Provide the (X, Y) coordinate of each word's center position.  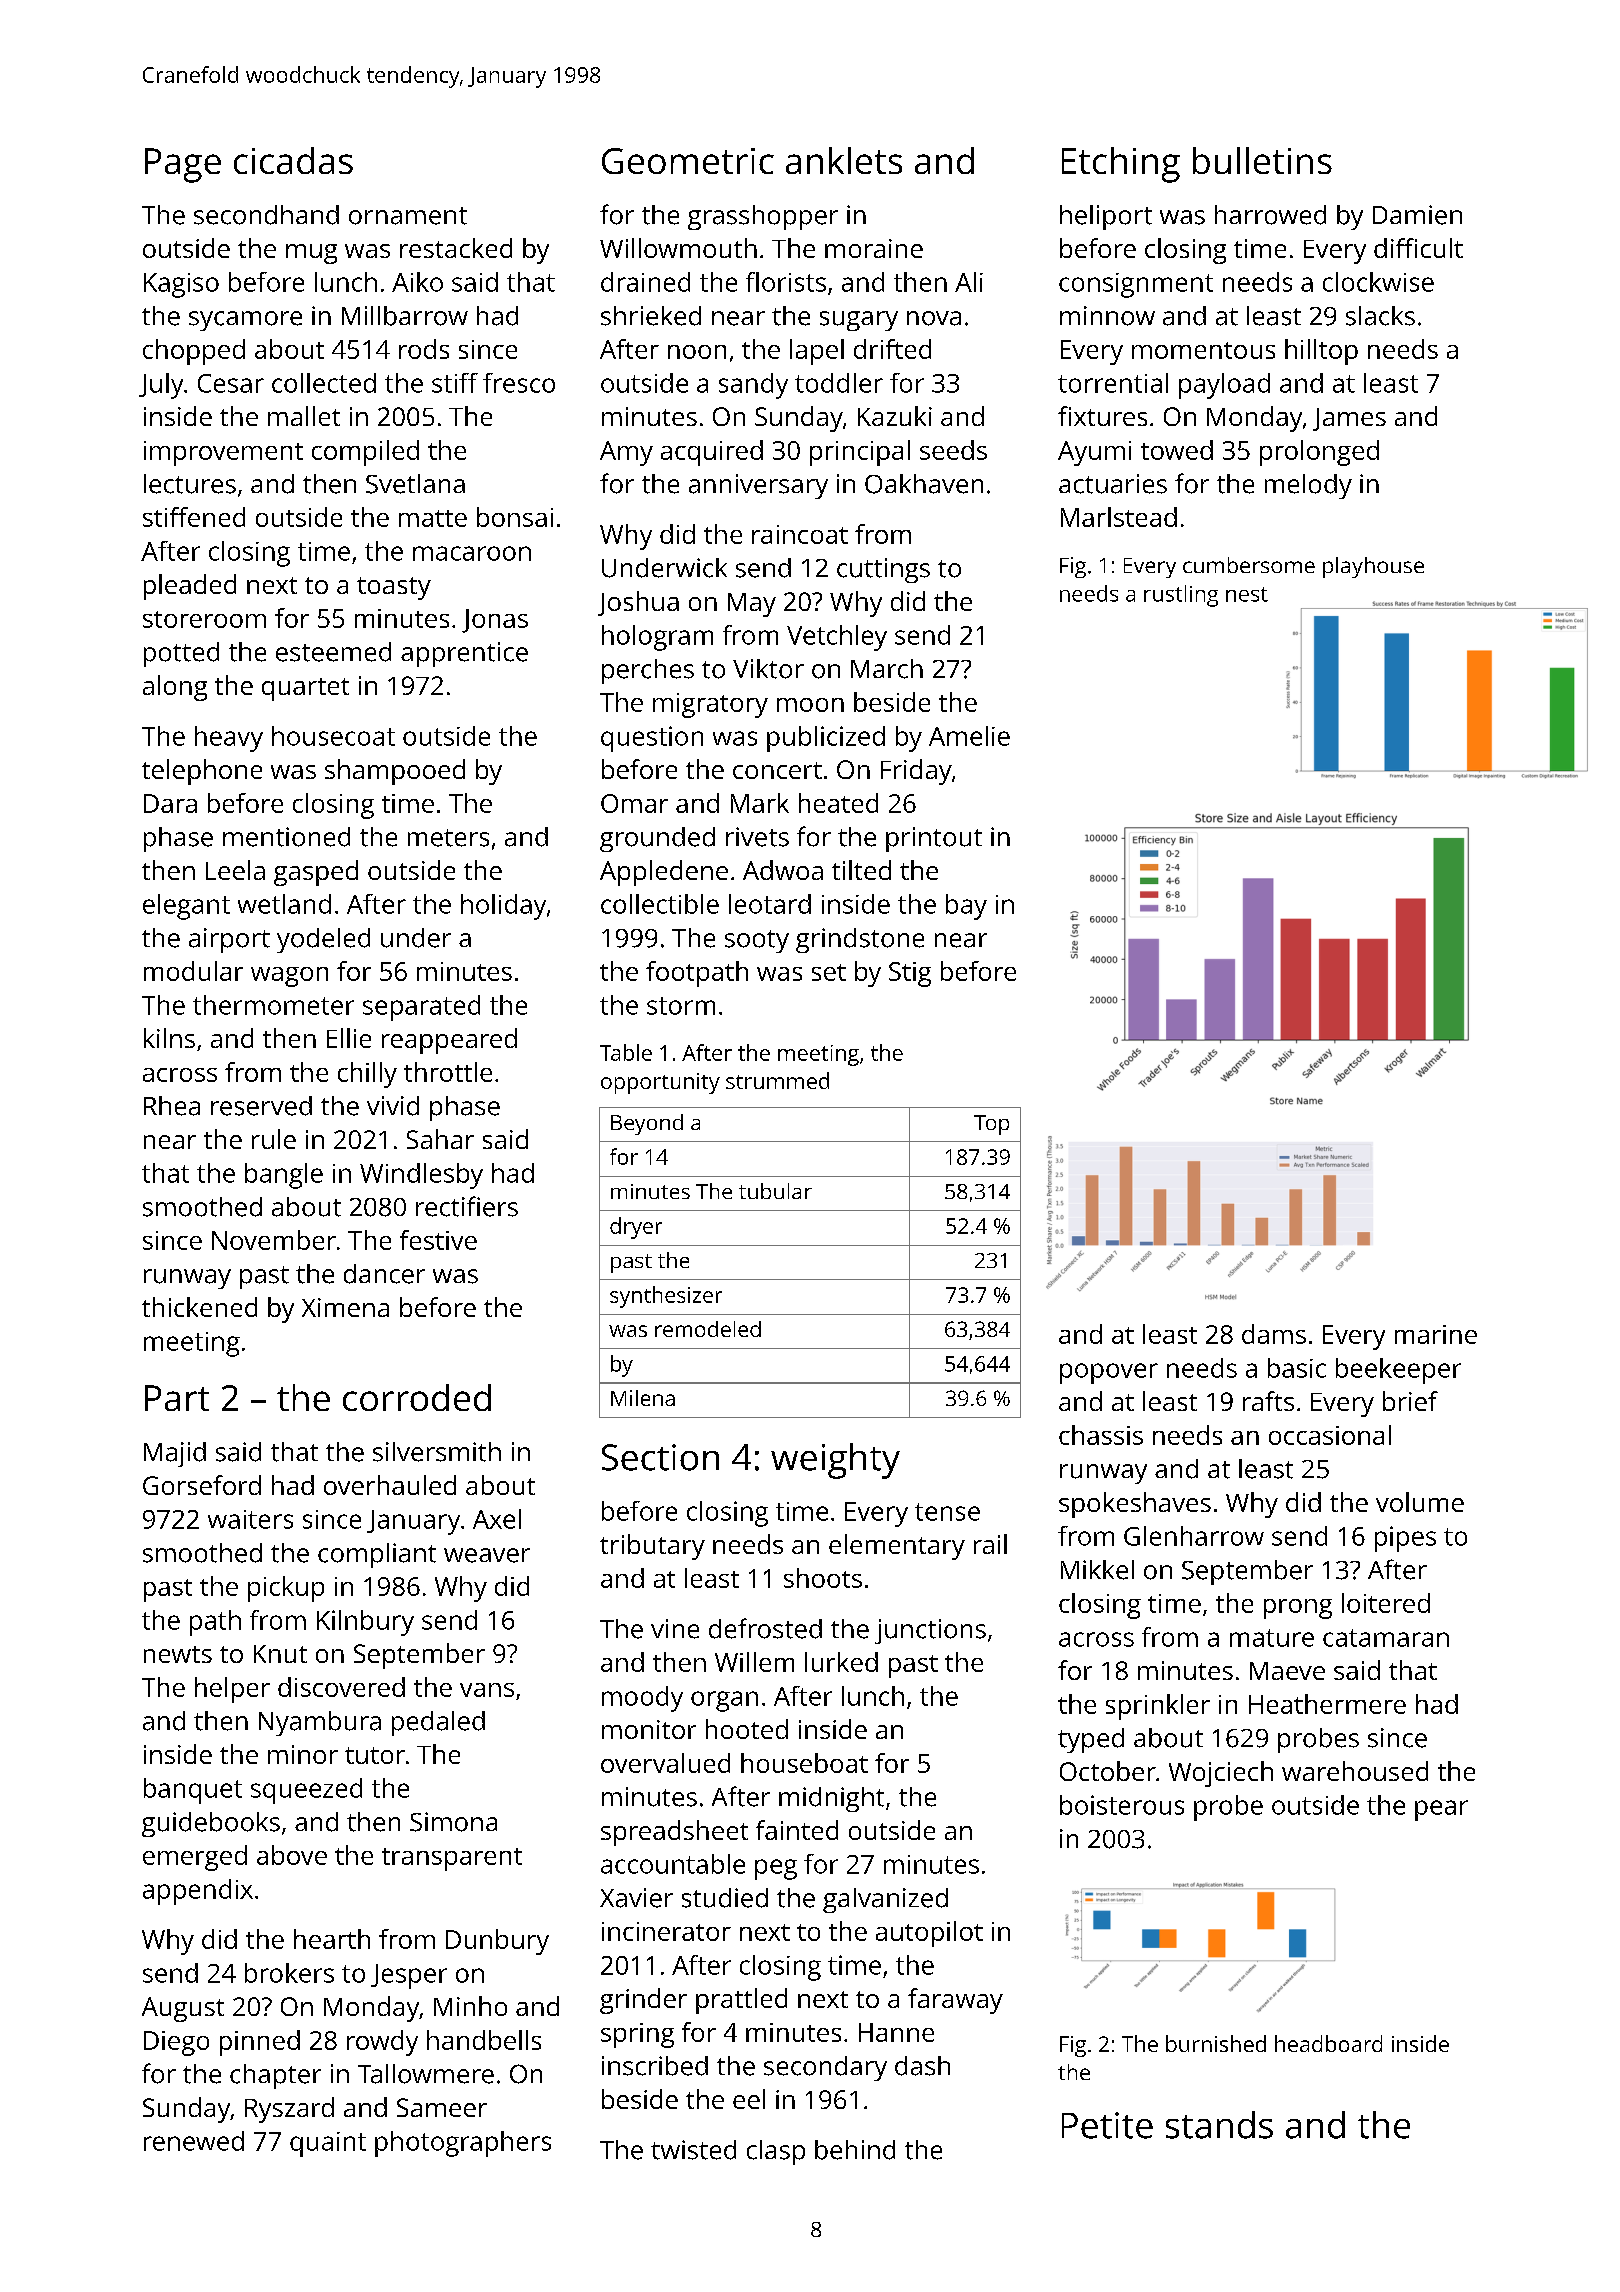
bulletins (1262, 160)
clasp (776, 2152)
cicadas (293, 160)
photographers (463, 2144)
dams (1274, 1334)
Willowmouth (678, 248)
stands (1219, 2125)
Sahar (440, 1139)
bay (966, 907)
